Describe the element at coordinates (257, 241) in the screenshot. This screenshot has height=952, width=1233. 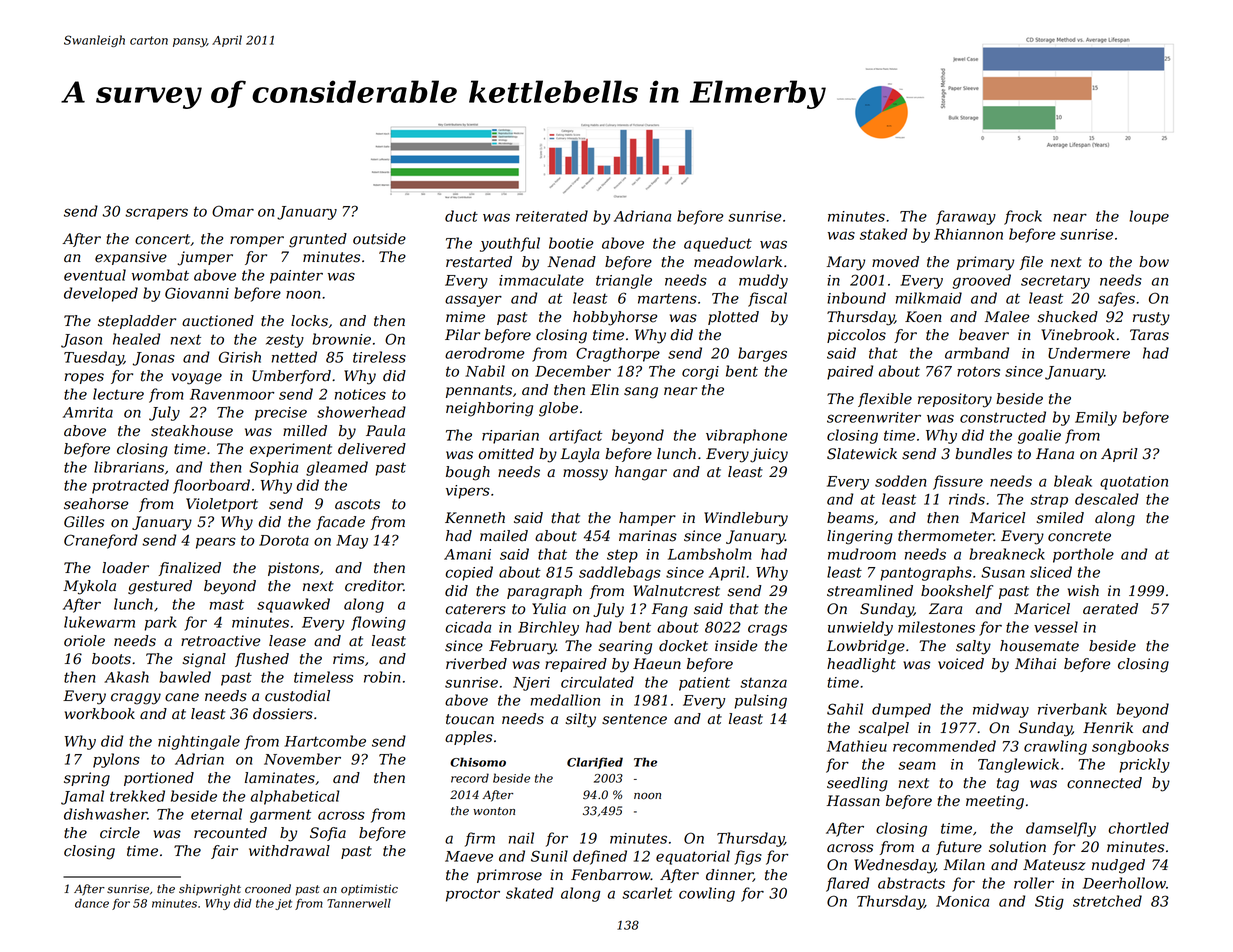
I see `romper` at that location.
